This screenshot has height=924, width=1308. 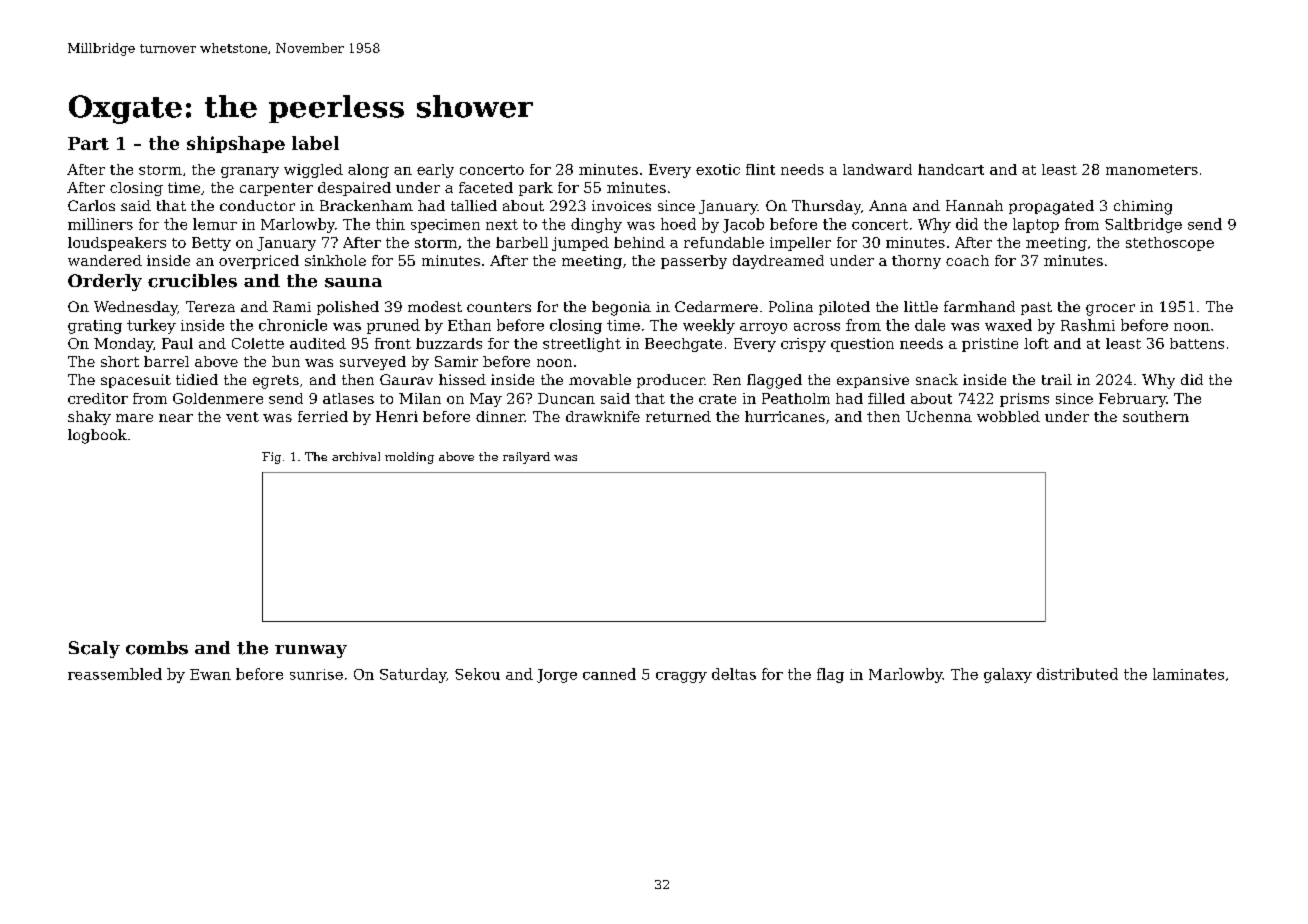 What do you see at coordinates (877, 169) in the screenshot?
I see `landward` at bounding box center [877, 169].
